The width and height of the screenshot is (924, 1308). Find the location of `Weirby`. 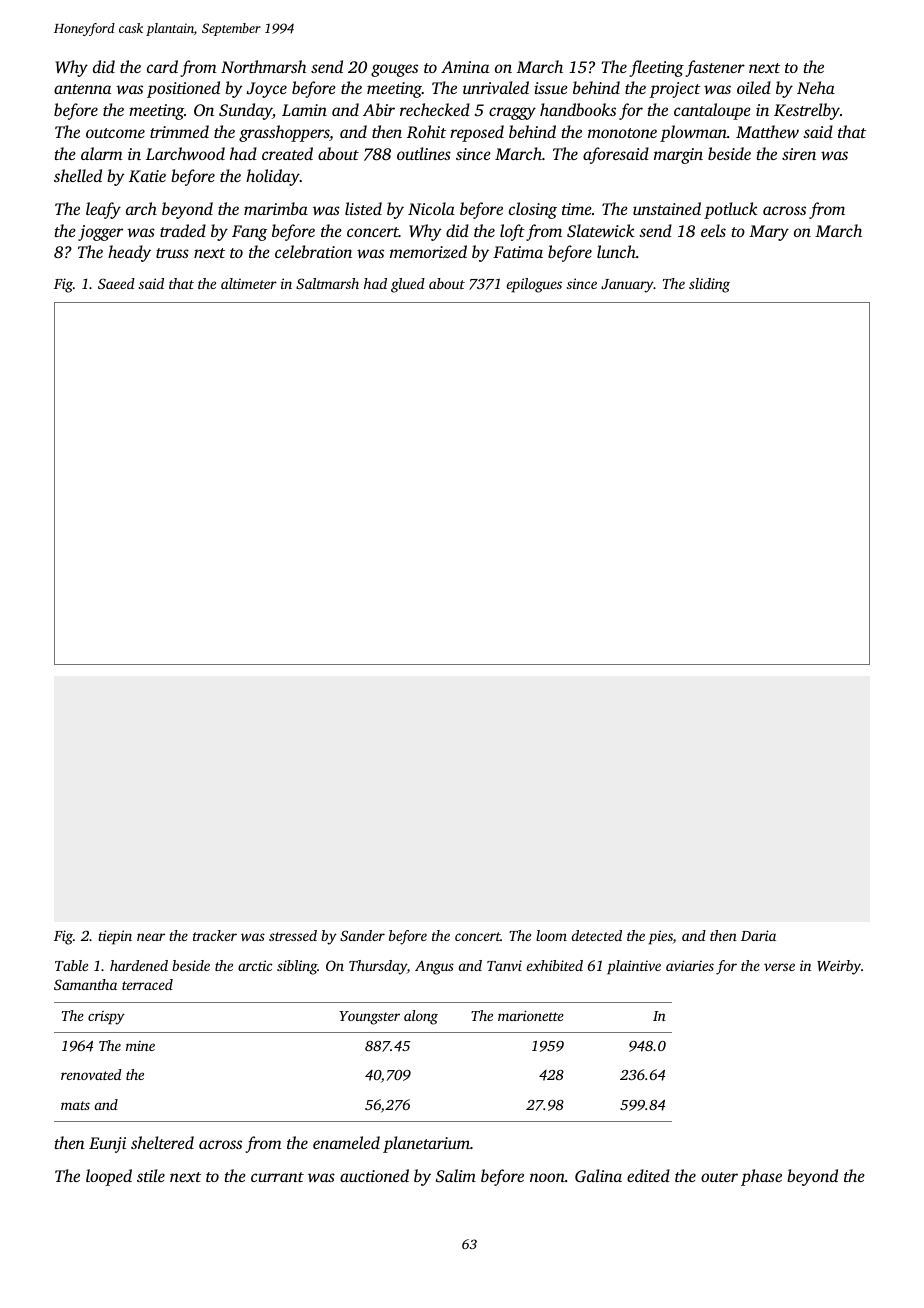

Weirby is located at coordinates (839, 967).
